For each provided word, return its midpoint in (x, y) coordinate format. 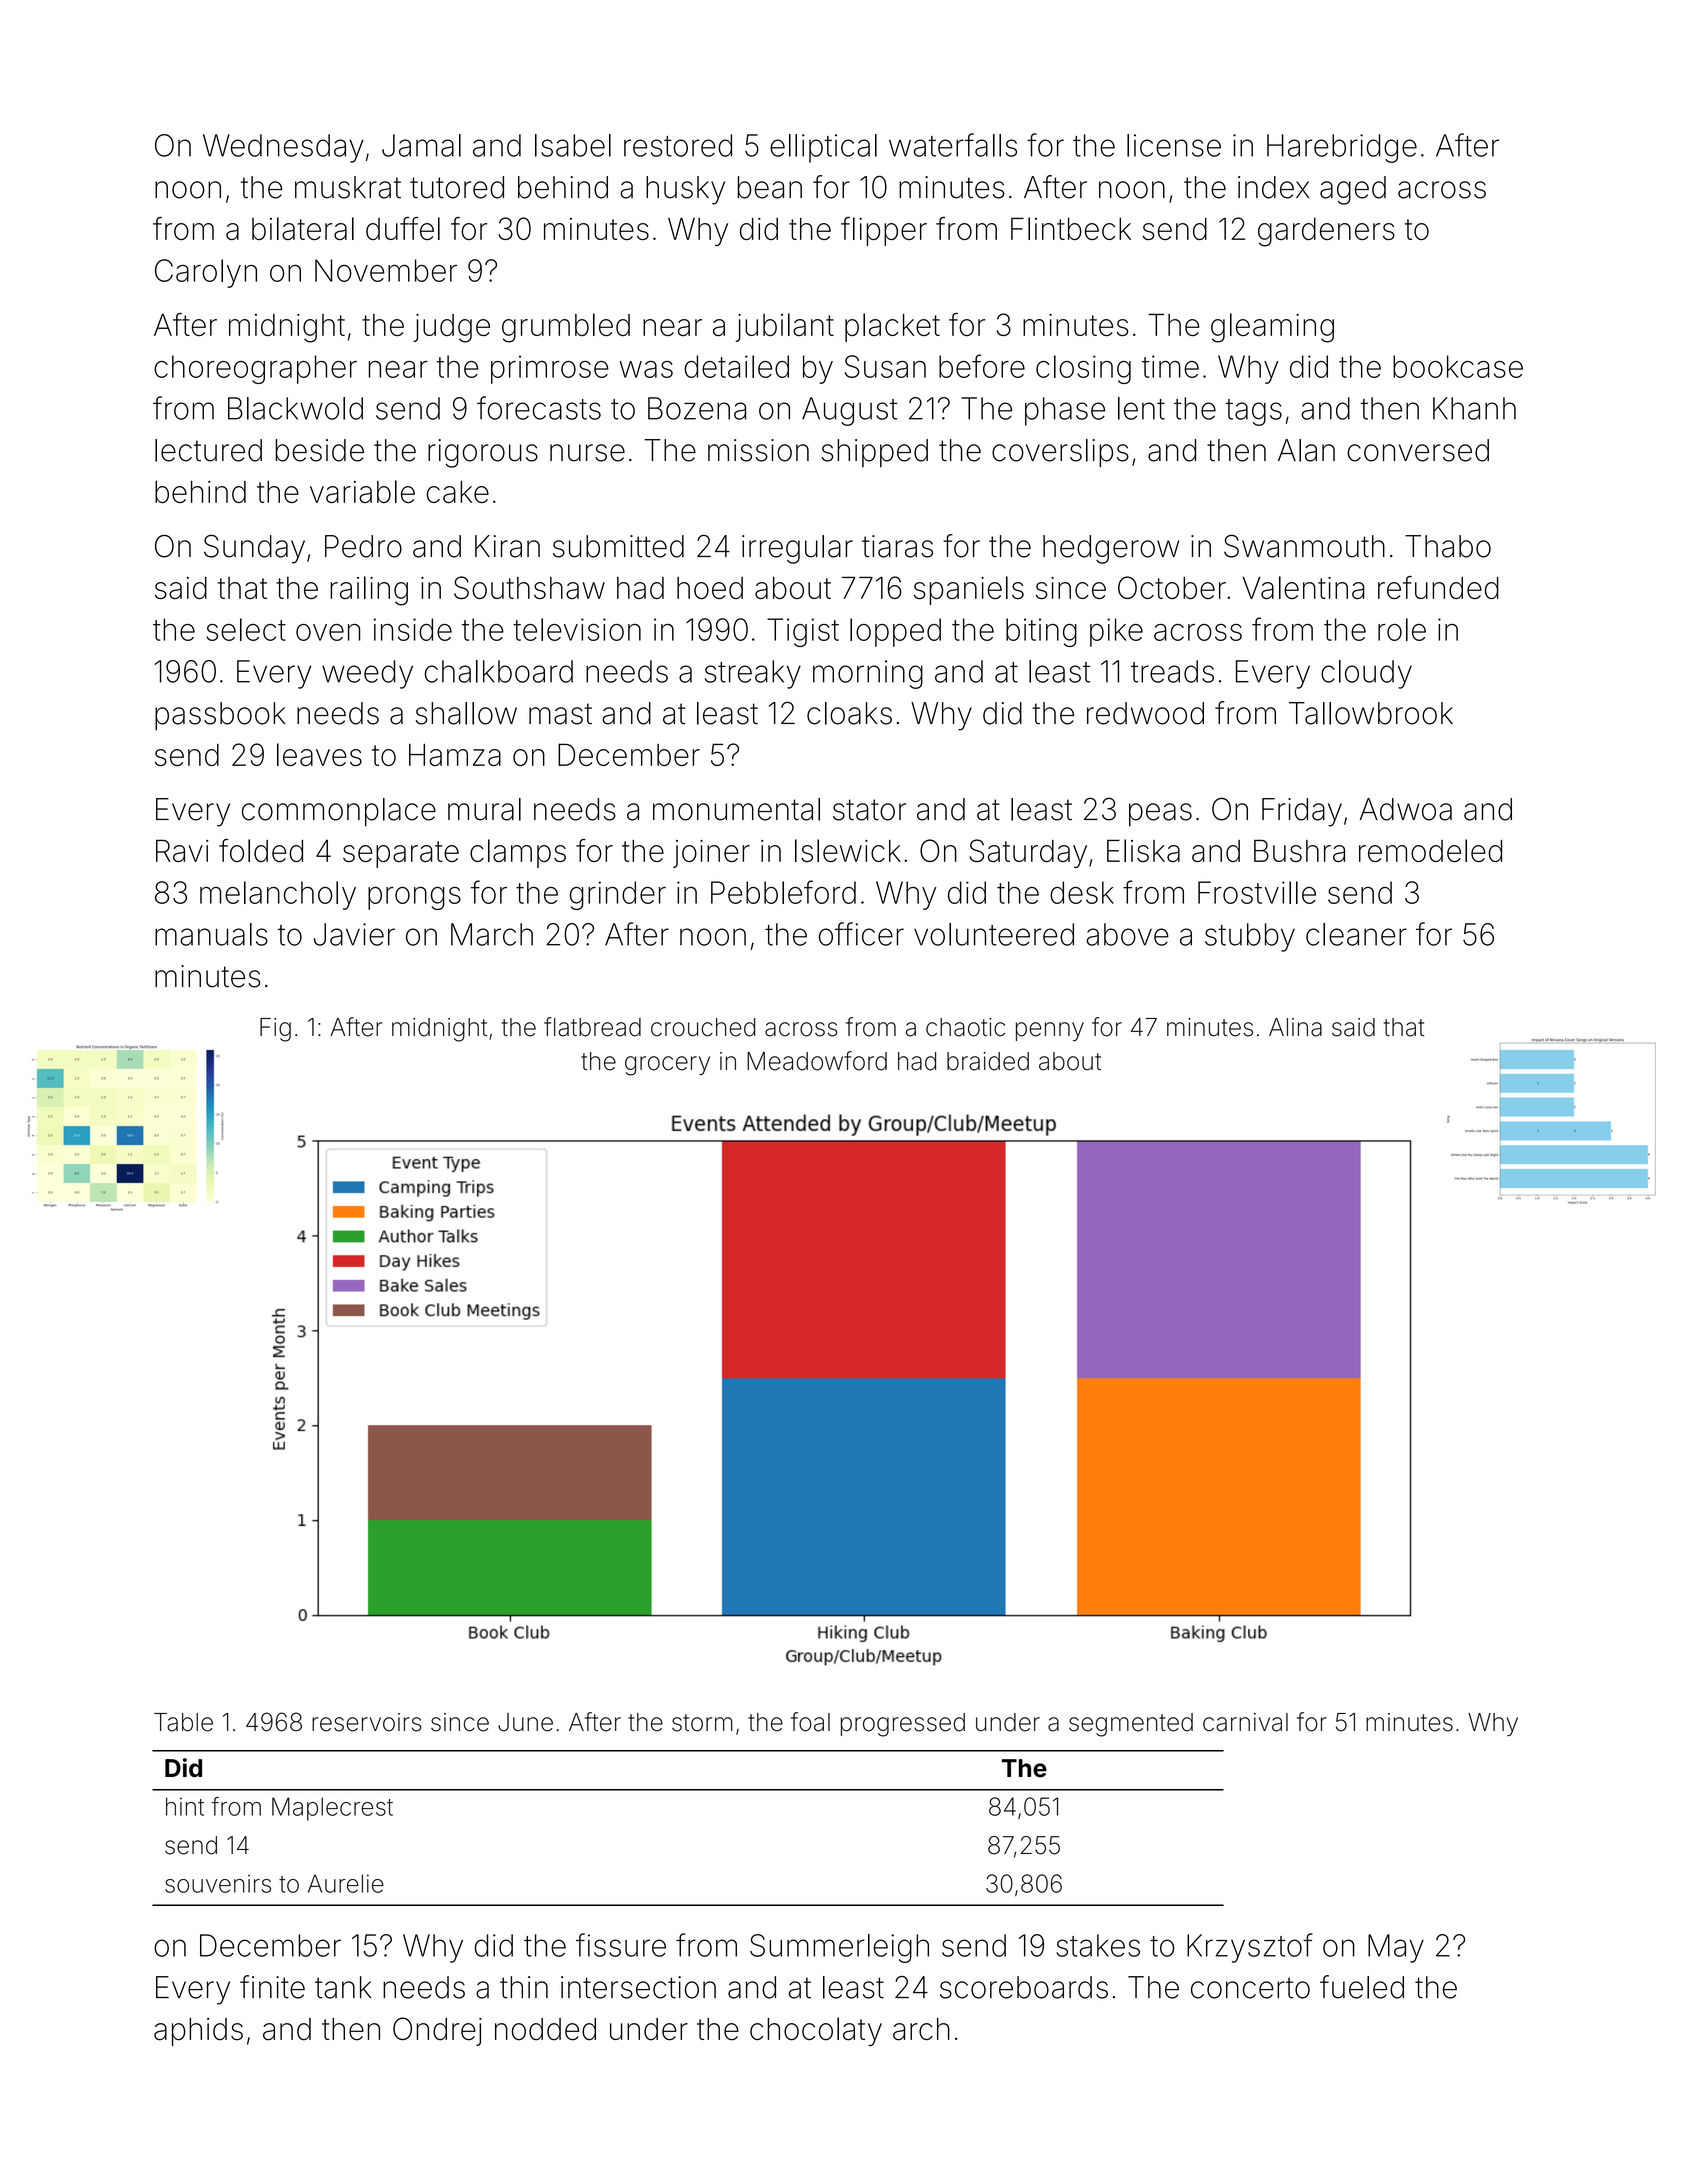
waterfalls (953, 145)
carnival (1245, 1722)
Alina (1295, 1027)
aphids (198, 2032)
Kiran (507, 546)
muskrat (348, 187)
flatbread (592, 1027)
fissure (621, 1945)
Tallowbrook (1371, 713)
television (577, 629)
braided (988, 1061)
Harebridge (1342, 148)
